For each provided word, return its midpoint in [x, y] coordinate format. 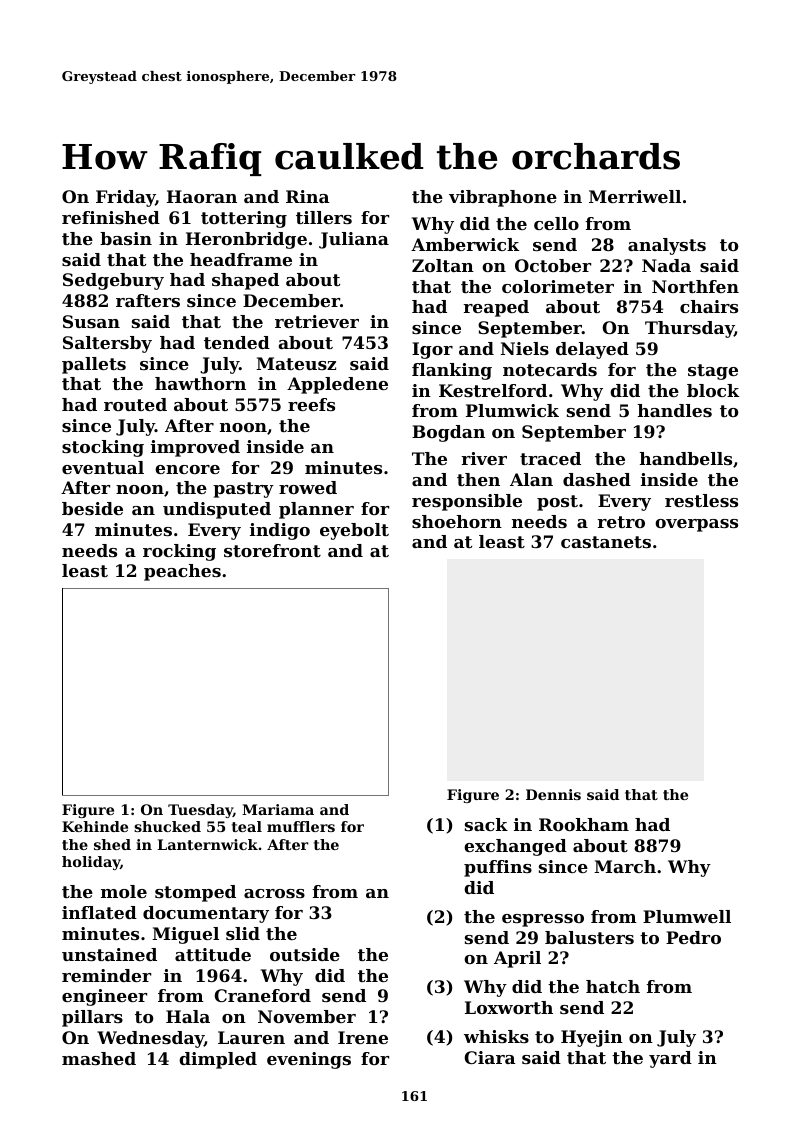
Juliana [354, 240]
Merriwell [635, 196]
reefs [311, 404]
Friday [125, 198]
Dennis [553, 794]
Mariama [278, 809]
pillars [92, 1018]
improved [195, 448]
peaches [182, 572]
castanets [606, 542]
